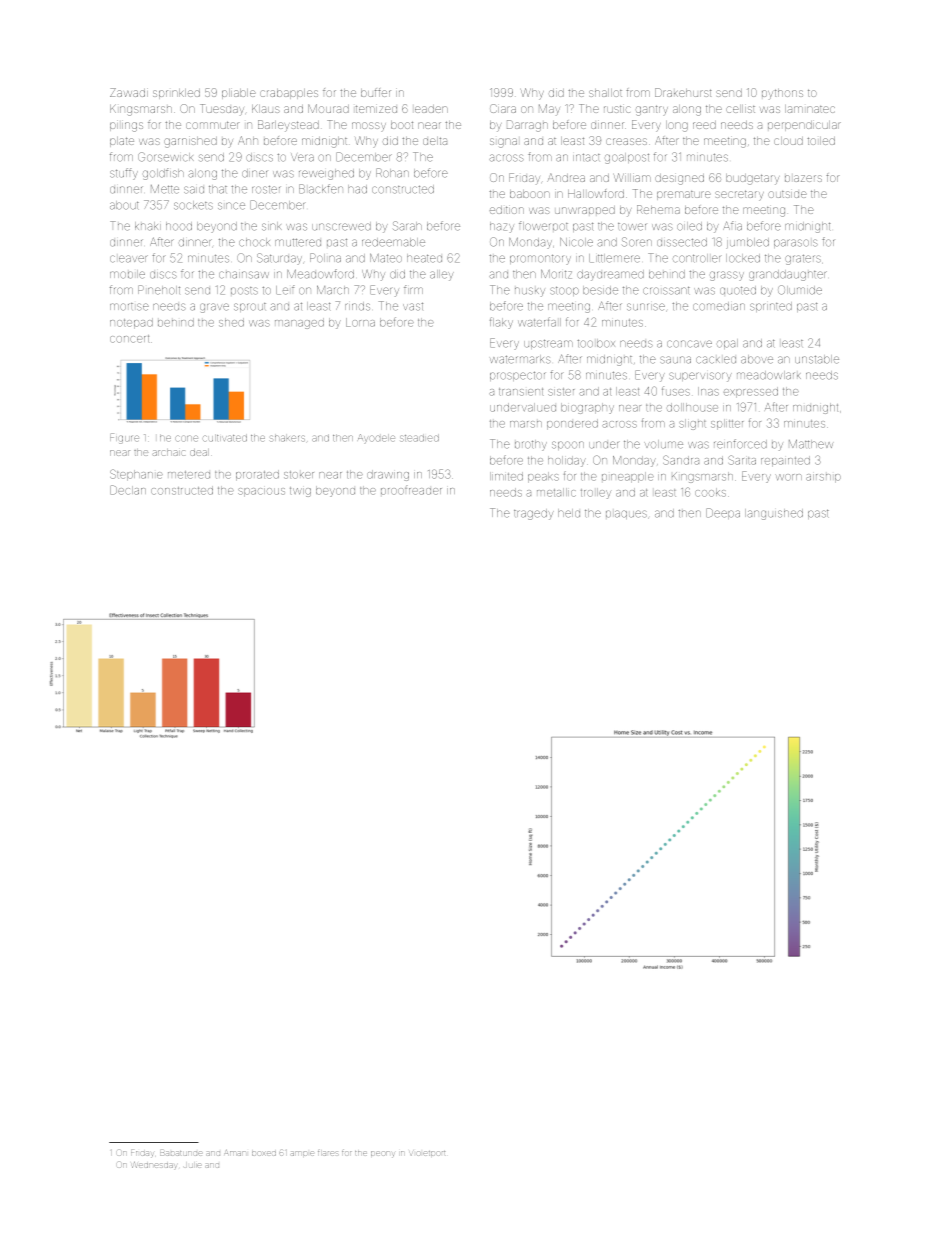 The width and height of the screenshot is (952, 1233). Describe the element at coordinates (626, 514) in the screenshot. I see `plaques` at that location.
